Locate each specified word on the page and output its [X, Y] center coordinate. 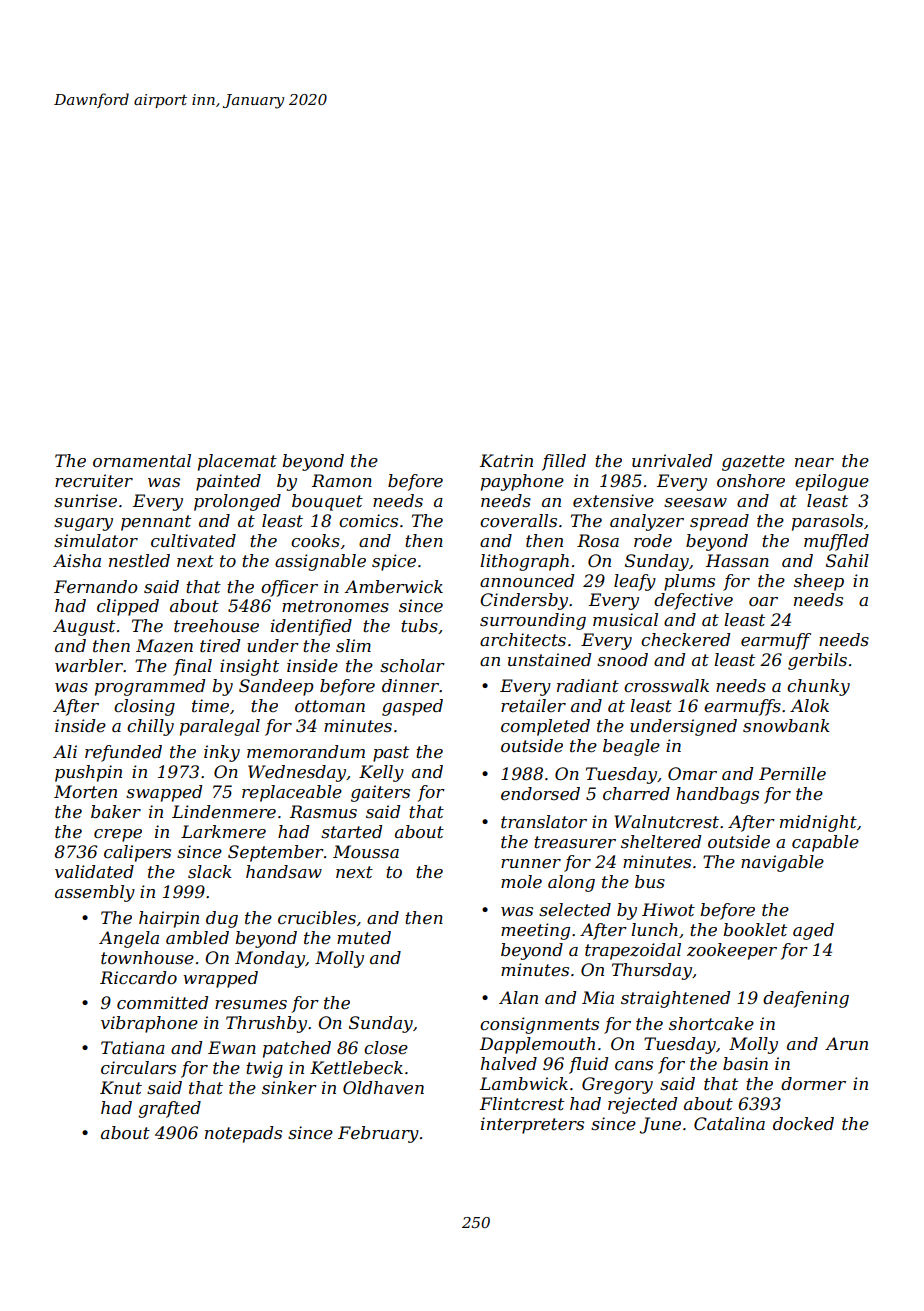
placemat [237, 462]
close [386, 1047]
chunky [818, 687]
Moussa [366, 851]
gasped [412, 707]
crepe [118, 835]
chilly [150, 727]
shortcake [711, 1023]
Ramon [342, 480]
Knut [121, 1087]
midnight [818, 823]
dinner [411, 685]
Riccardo [138, 977]
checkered [685, 639]
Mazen [164, 646]
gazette [753, 463]
